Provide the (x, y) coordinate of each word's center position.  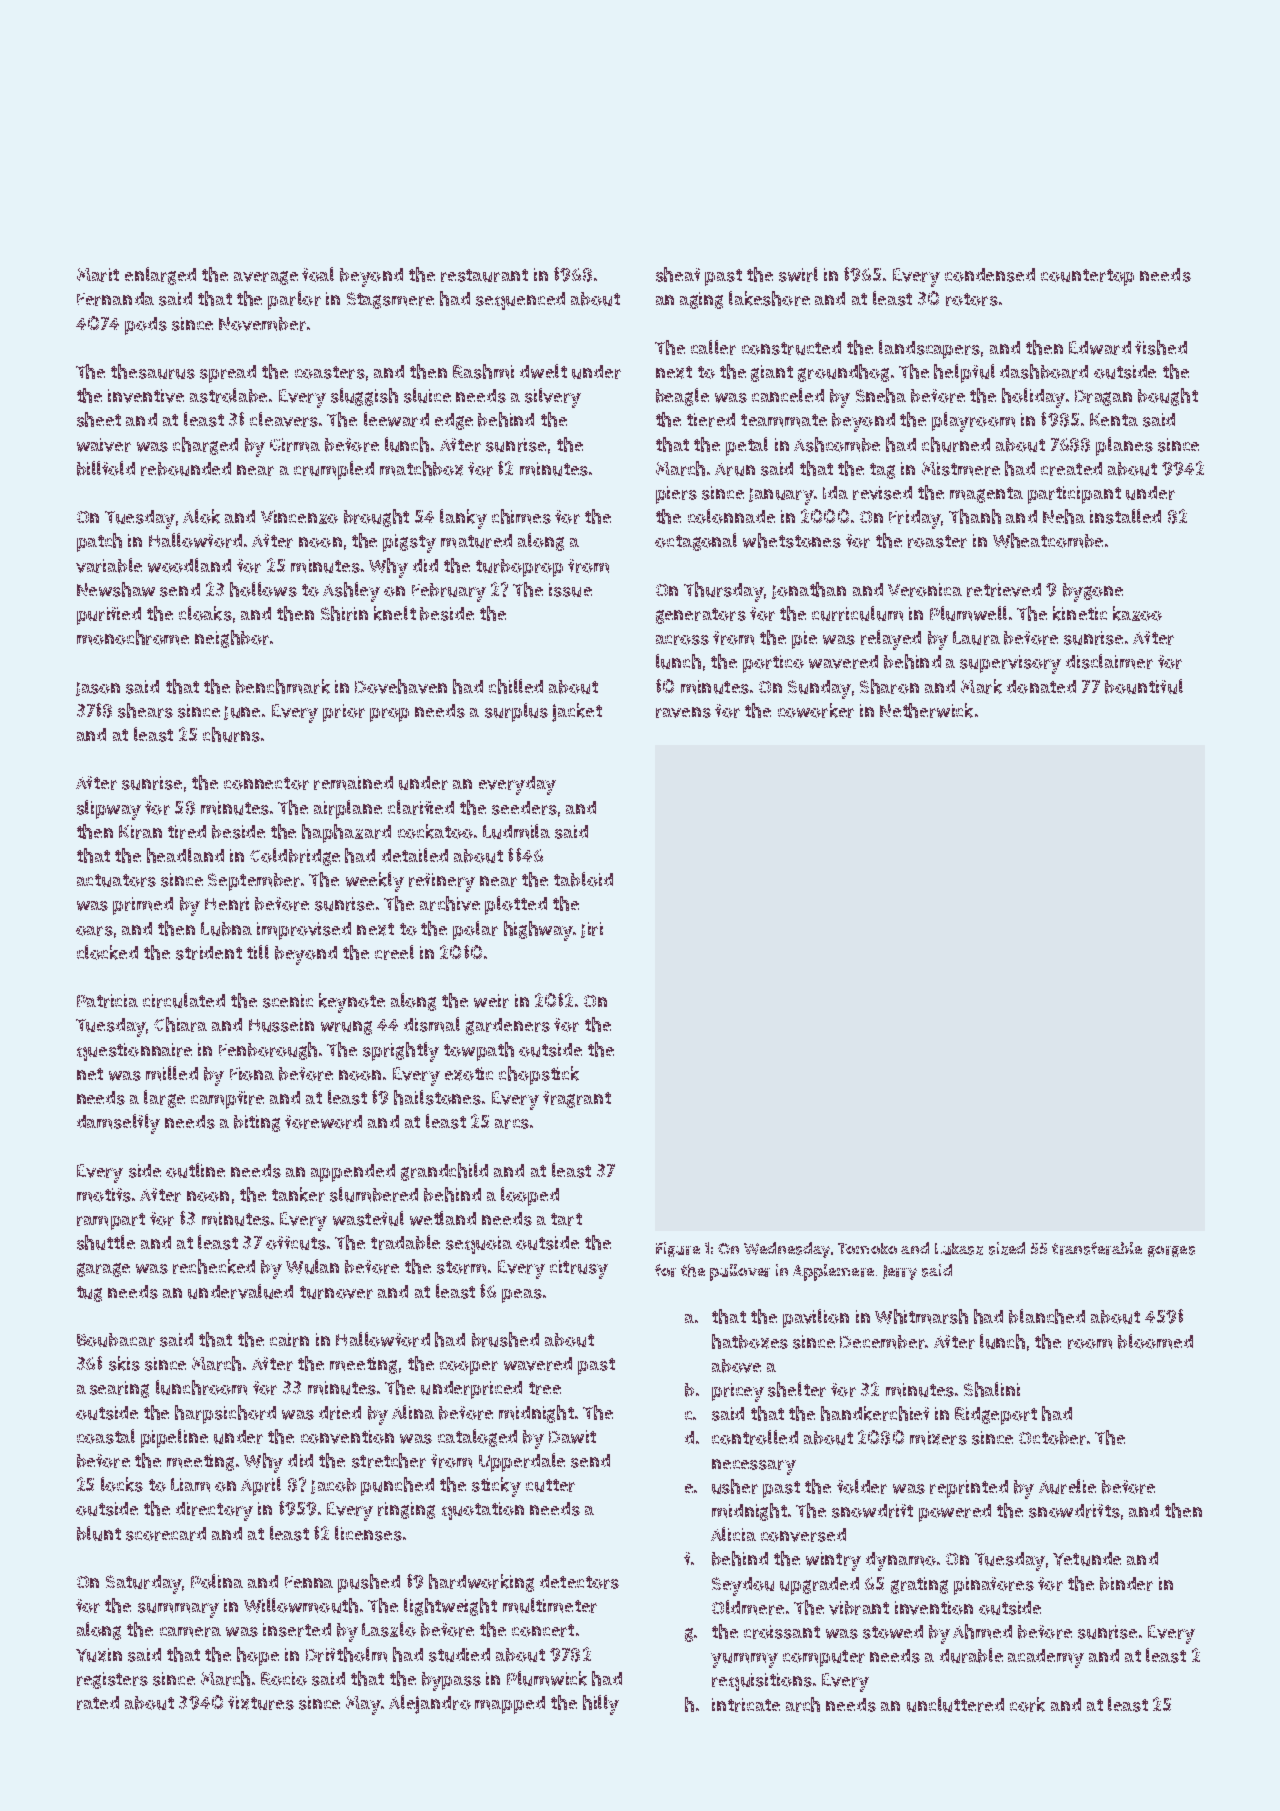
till (258, 952)
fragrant (577, 1099)
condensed (990, 275)
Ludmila (516, 831)
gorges (1171, 1251)
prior (344, 713)
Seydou (743, 1586)
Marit (98, 275)
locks (122, 1484)
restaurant (484, 275)
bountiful (1144, 686)
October (1052, 1438)
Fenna (309, 1582)
